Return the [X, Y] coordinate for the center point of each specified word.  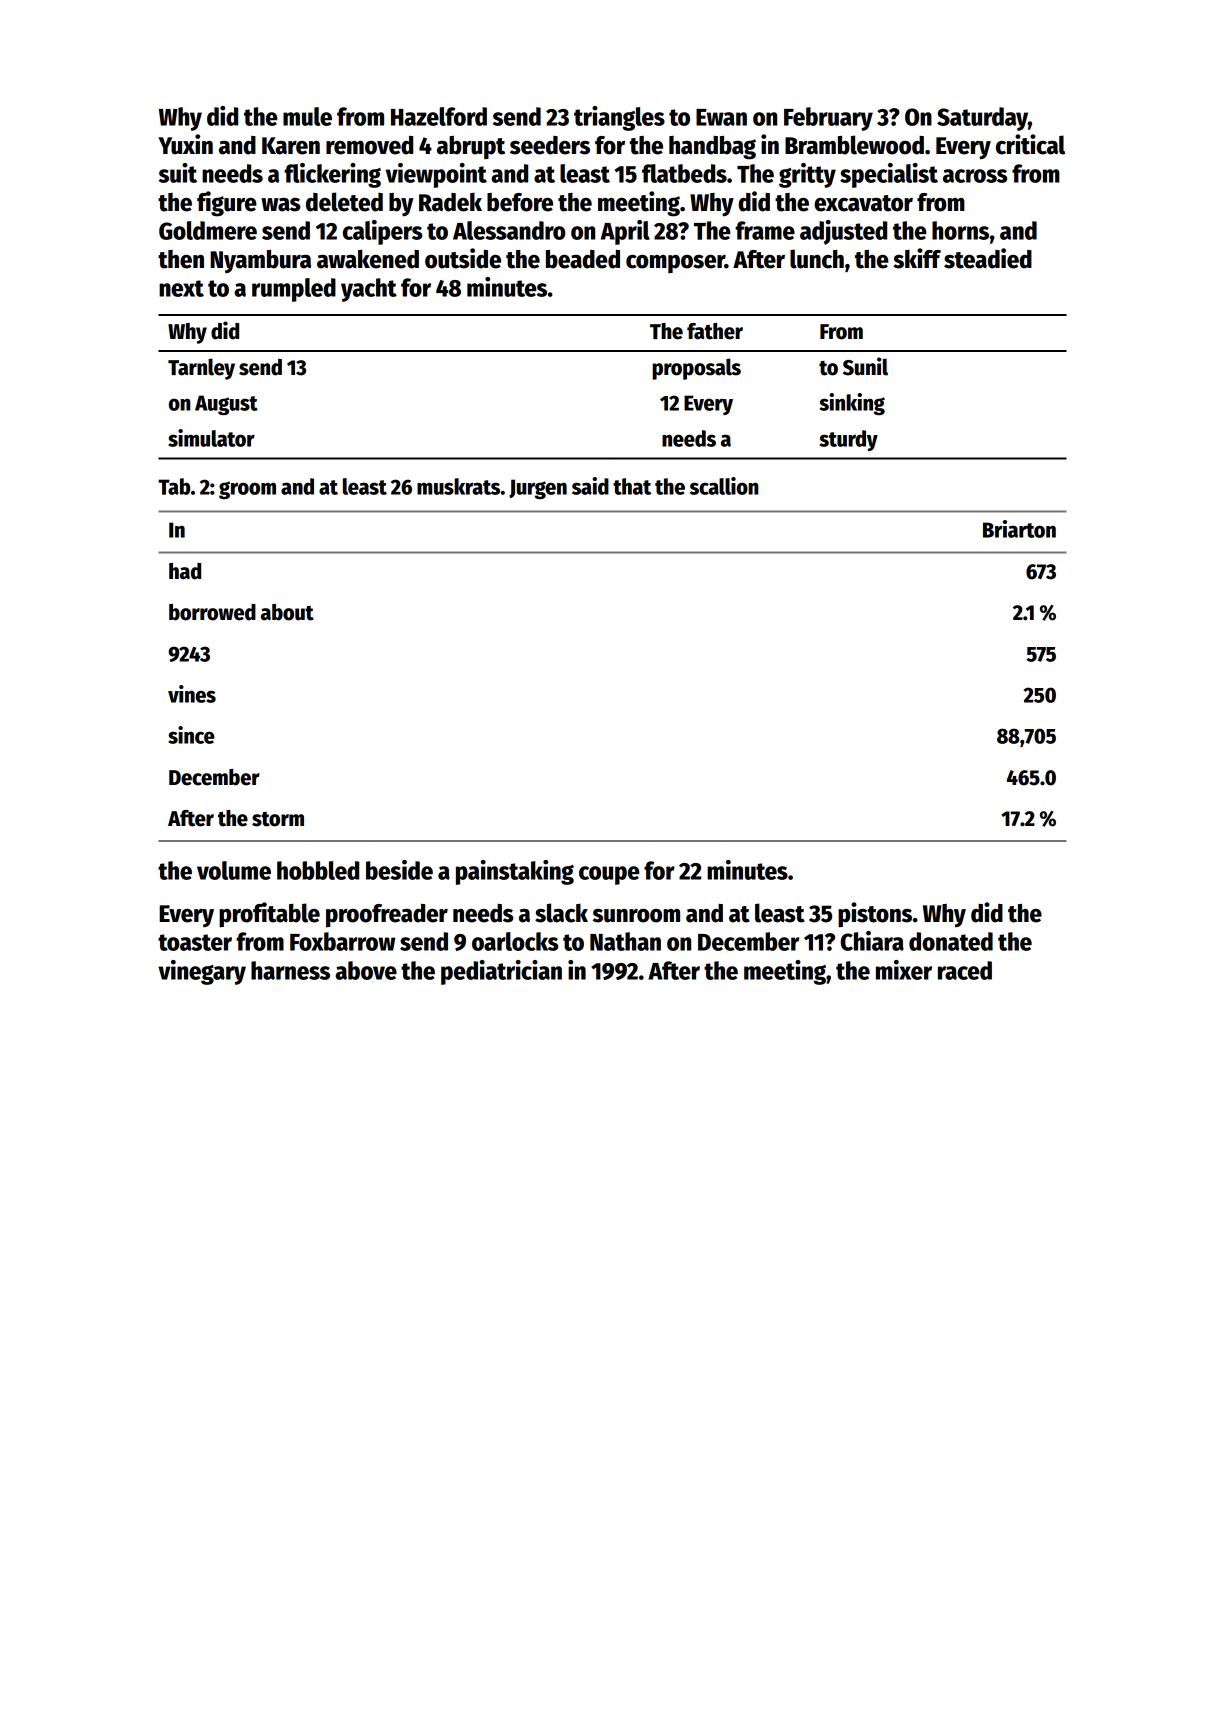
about [287, 612]
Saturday [982, 119]
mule [307, 116]
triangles [619, 118]
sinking [852, 404]
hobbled [318, 870]
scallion [724, 486]
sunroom [636, 916]
